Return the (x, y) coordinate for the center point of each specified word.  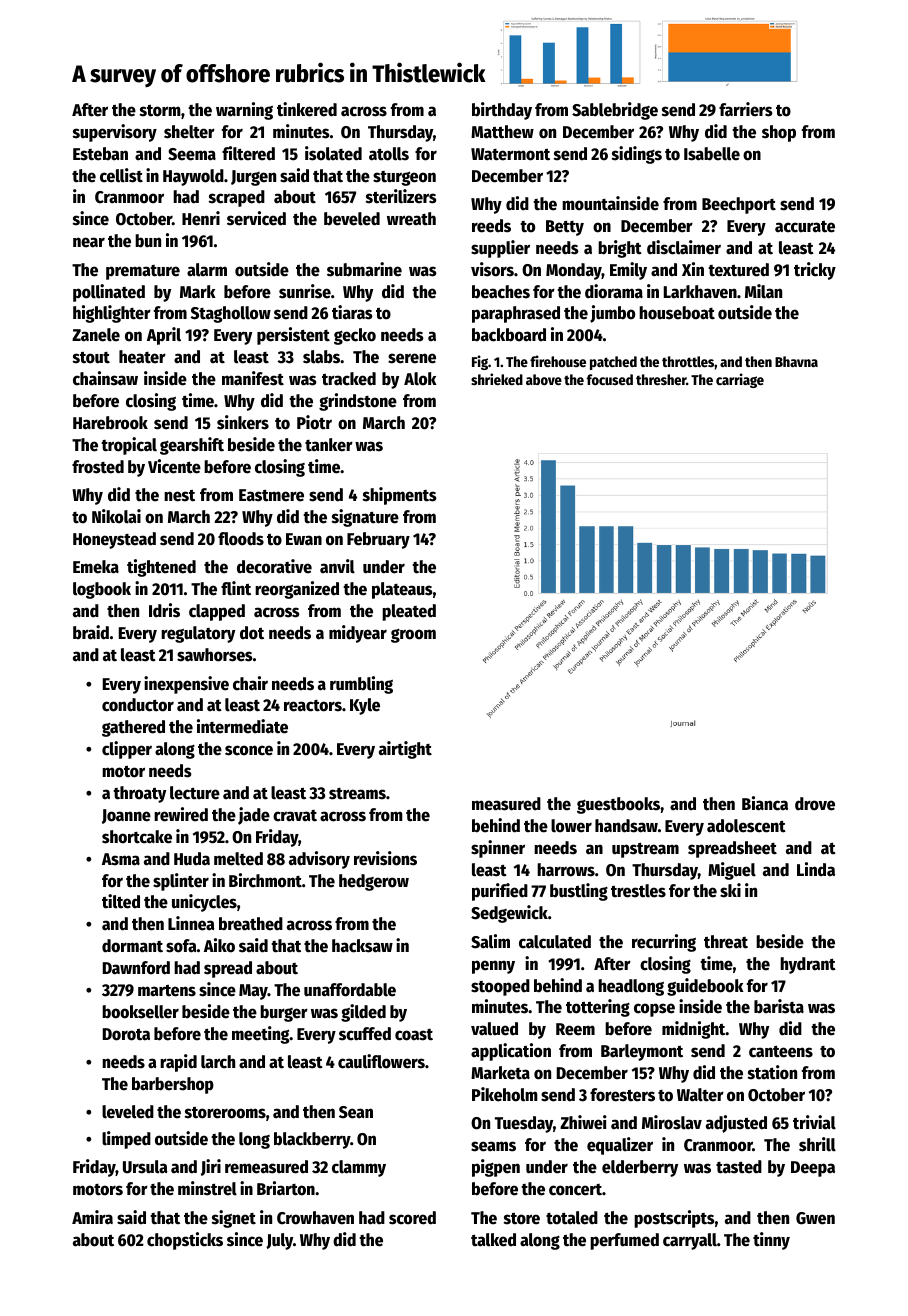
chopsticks (185, 1241)
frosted (98, 467)
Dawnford (136, 968)
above (544, 379)
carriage (740, 380)
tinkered (307, 109)
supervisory (115, 133)
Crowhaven (315, 1218)
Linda (816, 869)
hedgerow (374, 882)
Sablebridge (615, 111)
